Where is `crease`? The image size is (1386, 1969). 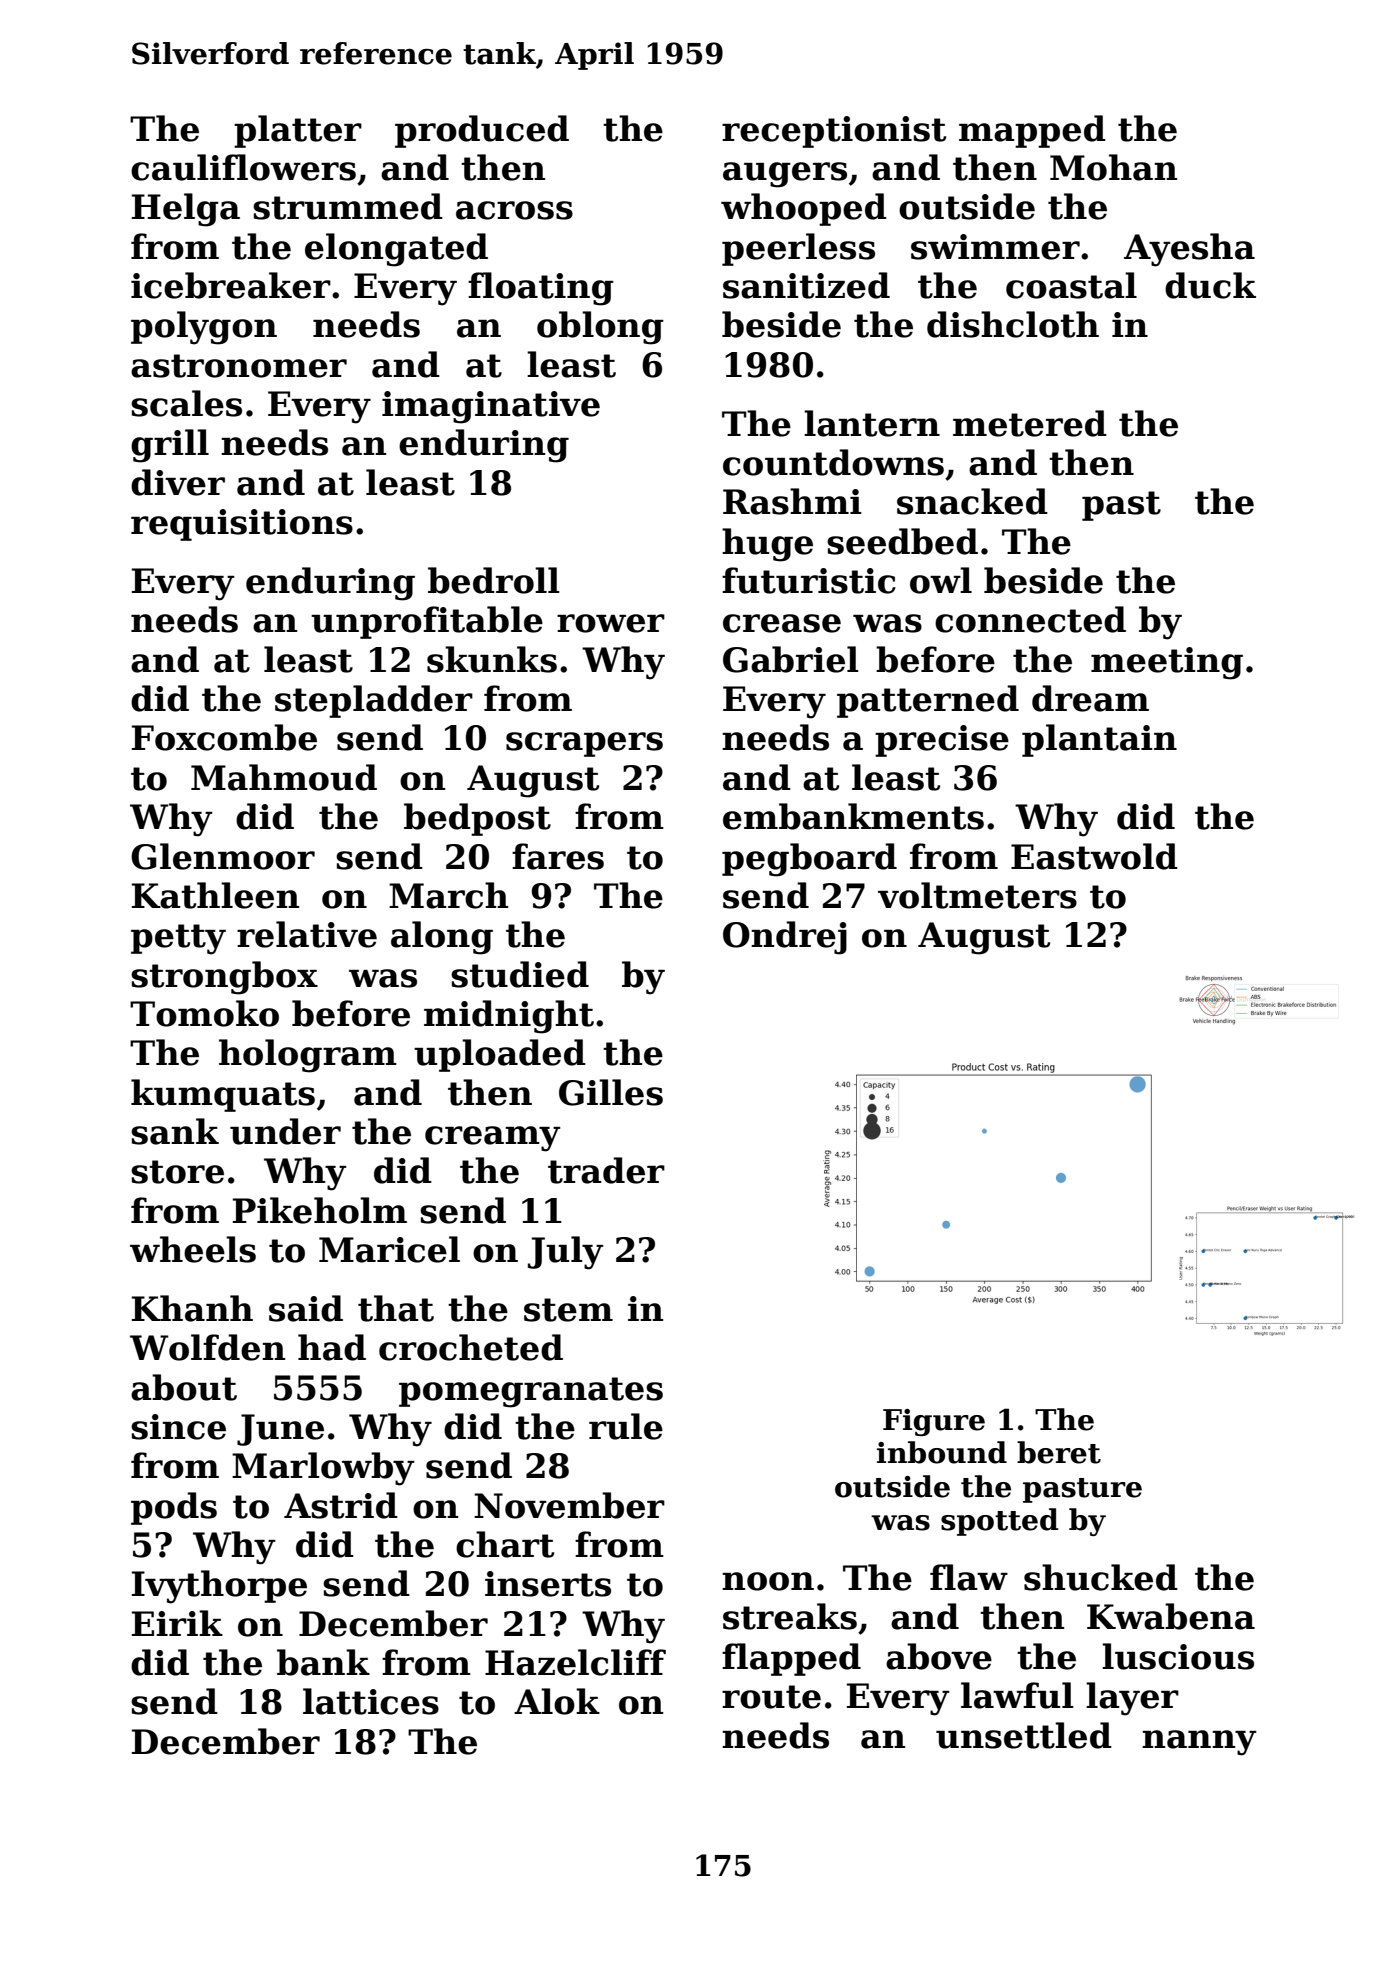 crease is located at coordinates (782, 623).
